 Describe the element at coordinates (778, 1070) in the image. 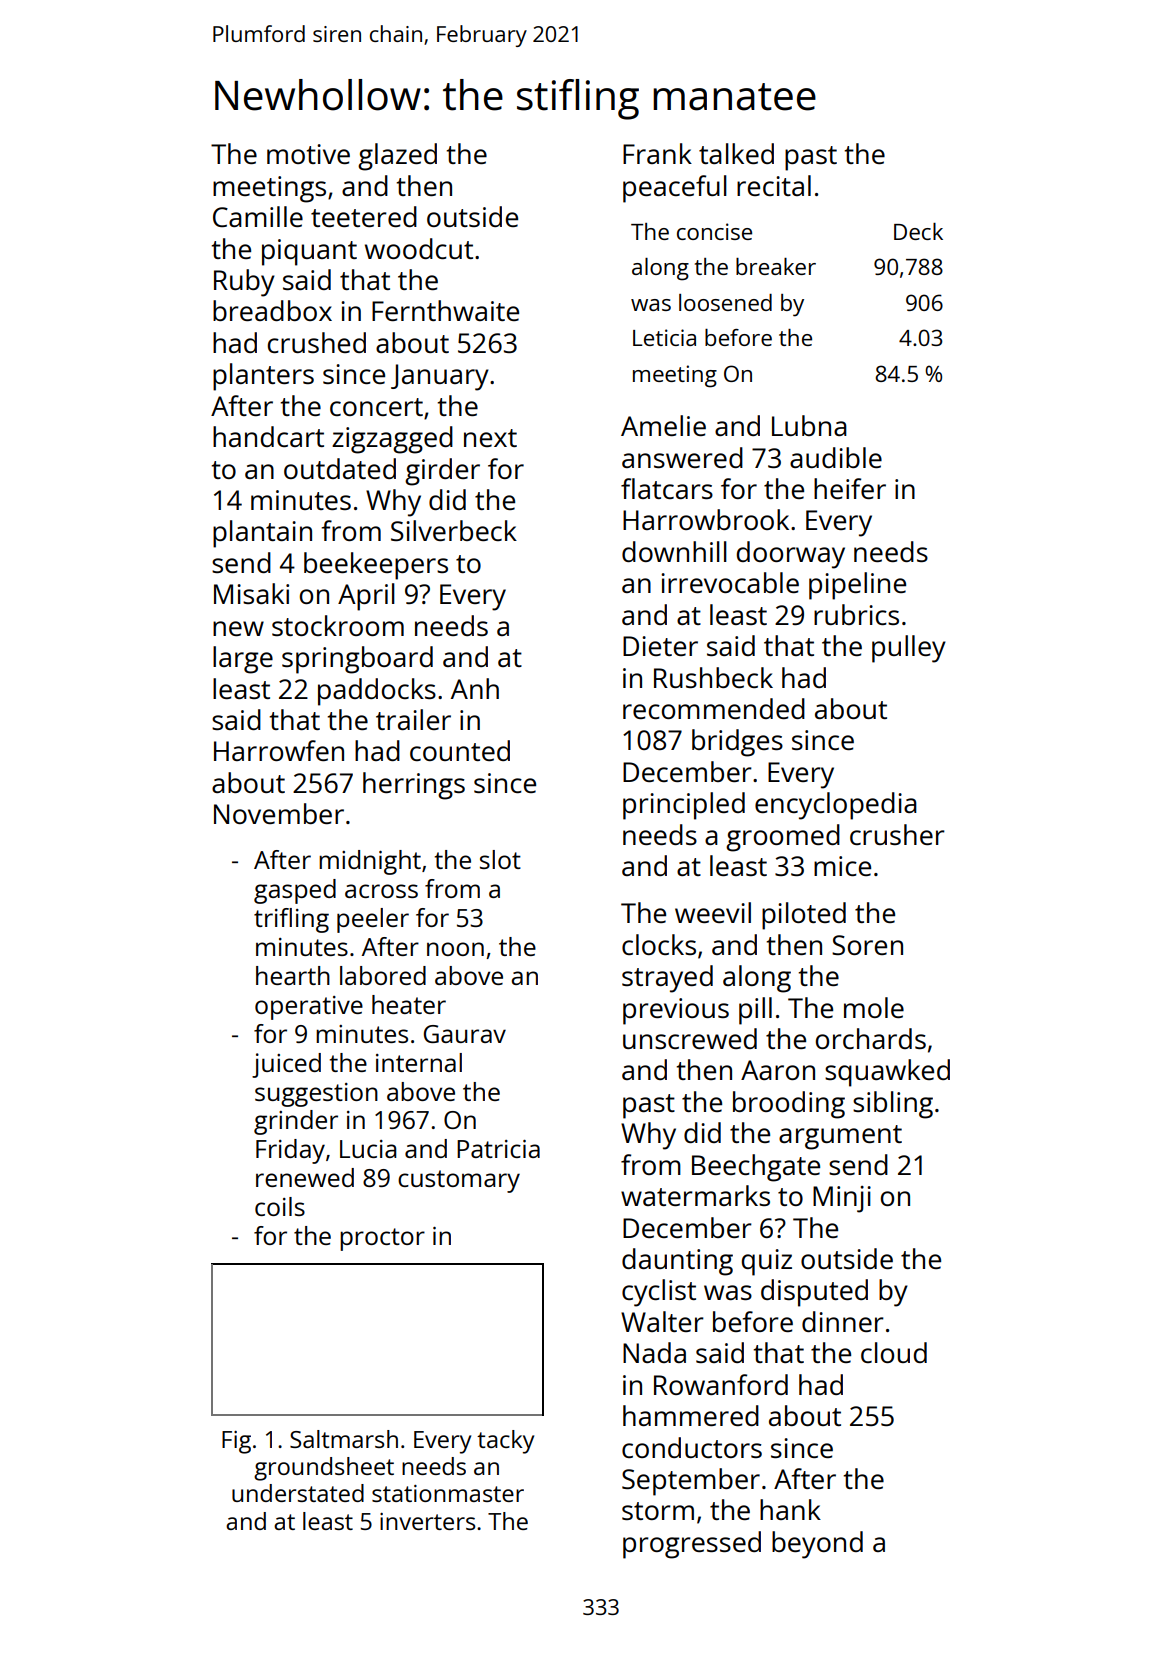

I see `Aaron` at that location.
